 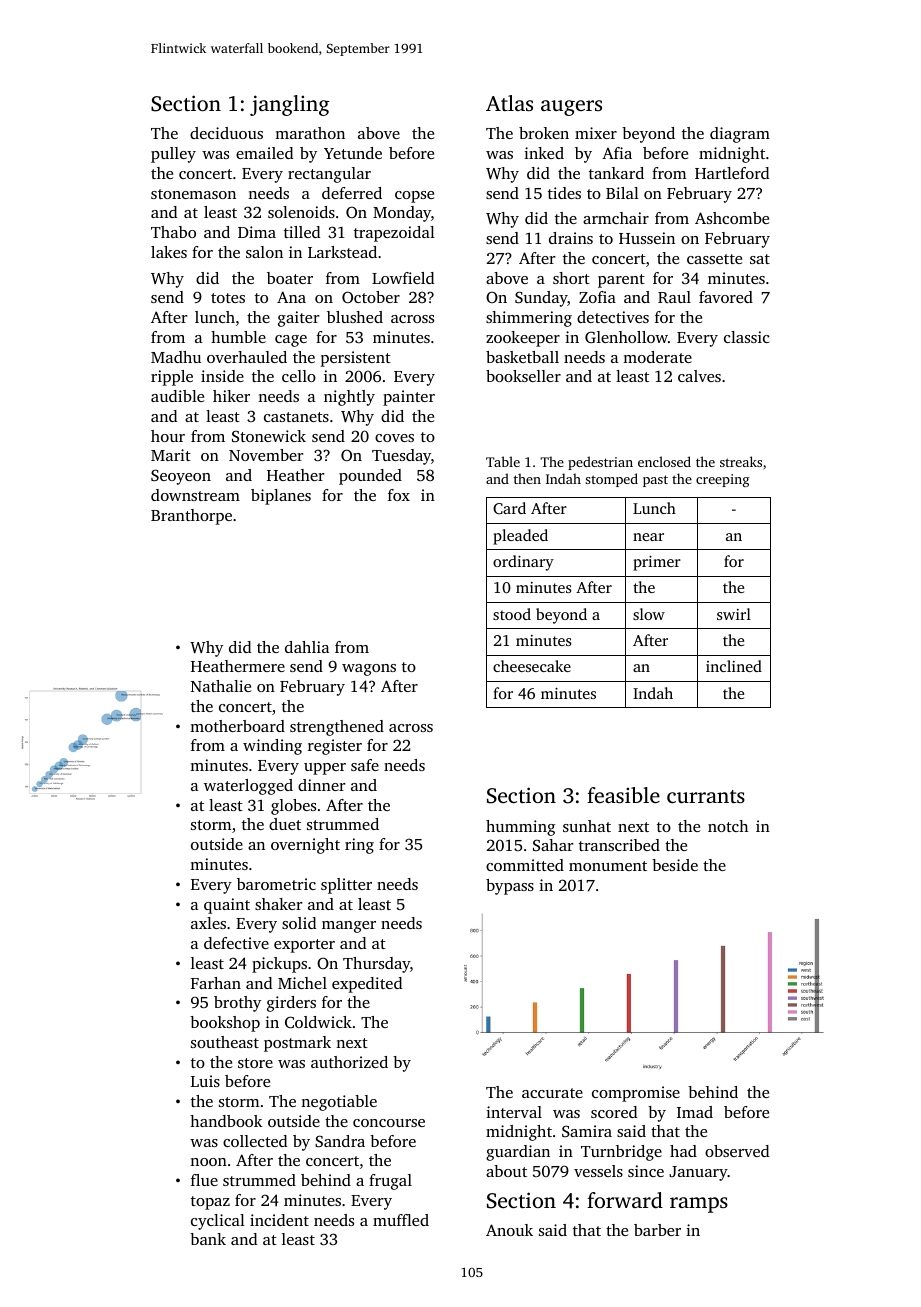 What do you see at coordinates (353, 153) in the screenshot?
I see `Yetunde` at bounding box center [353, 153].
